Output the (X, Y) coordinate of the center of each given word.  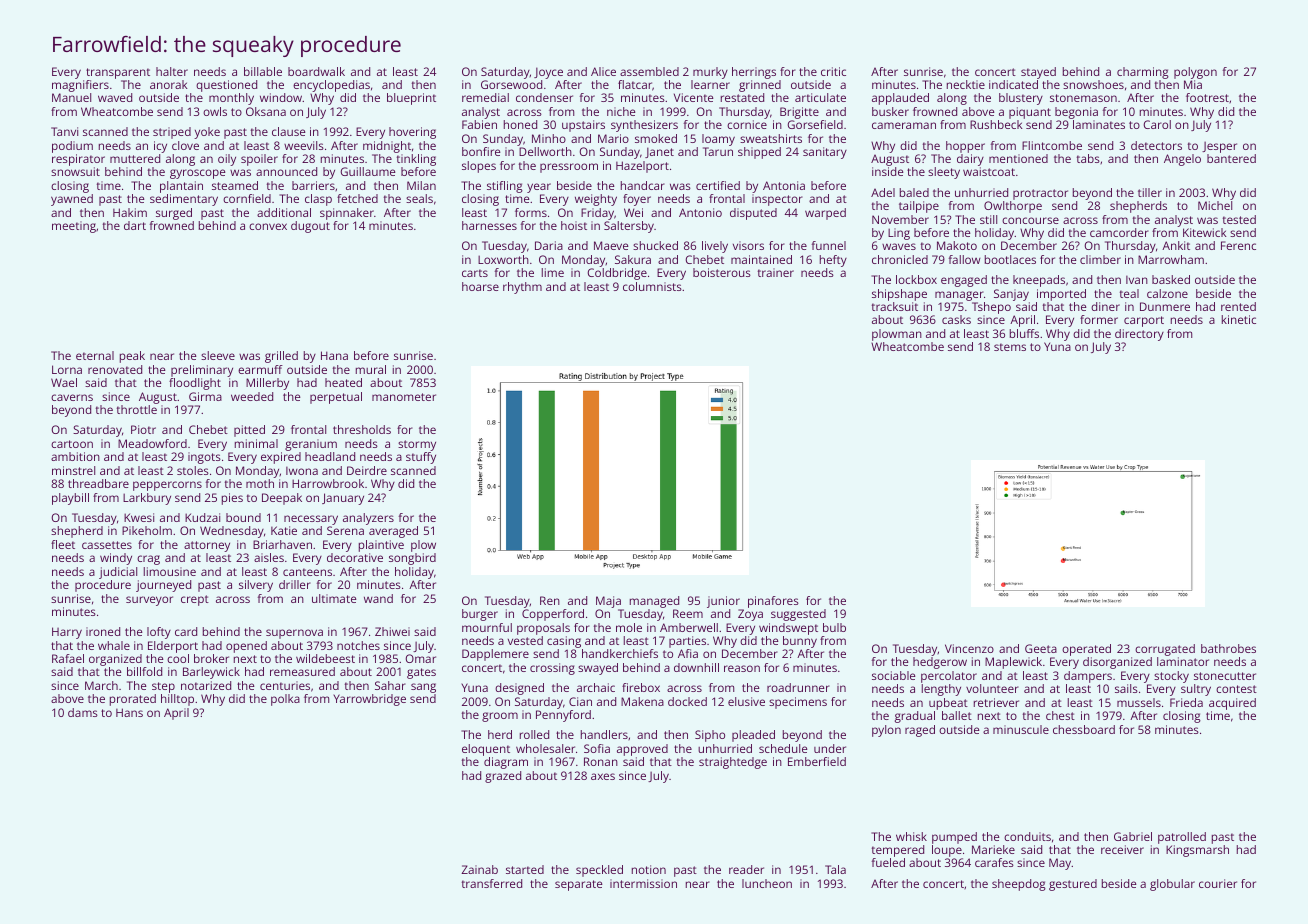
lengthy (941, 690)
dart (135, 225)
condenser (544, 97)
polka (285, 700)
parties (687, 642)
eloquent (486, 750)
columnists (652, 286)
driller (295, 584)
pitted (249, 431)
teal (1129, 293)
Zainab (479, 869)
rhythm (522, 288)
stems (1010, 347)
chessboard (1084, 729)
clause (289, 131)
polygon (1195, 73)
